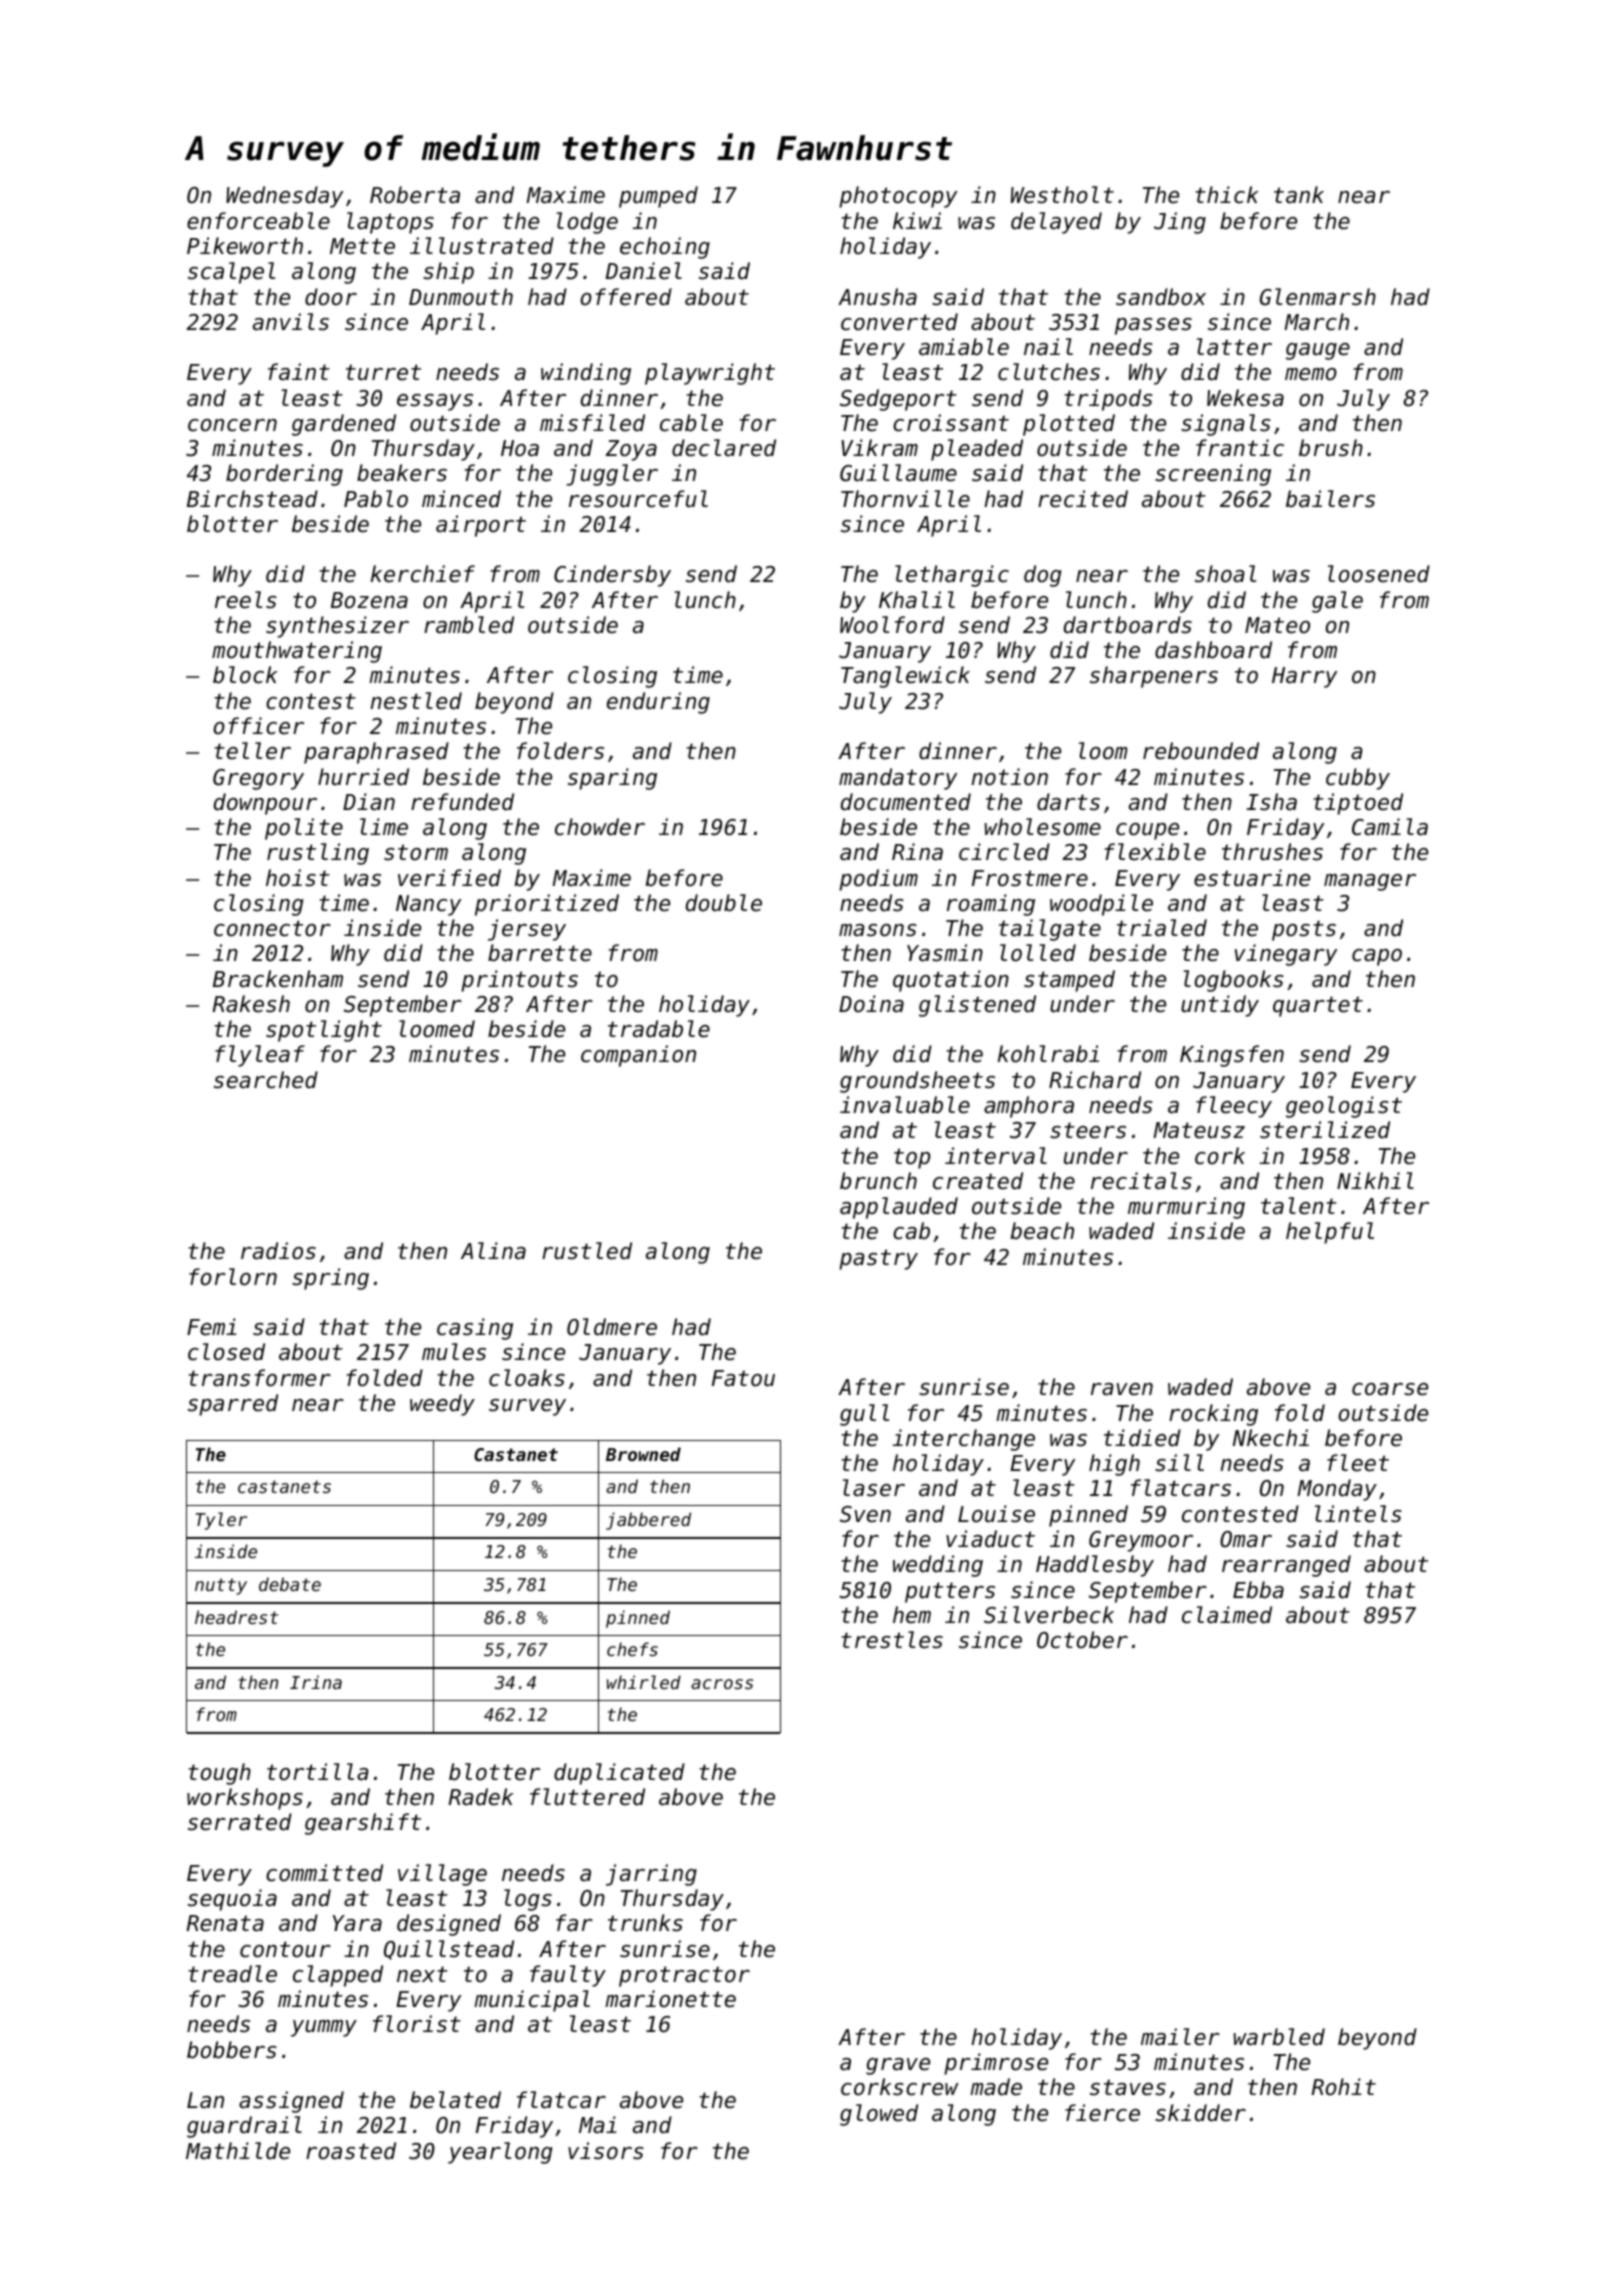  I want to click on offered, so click(626, 297).
